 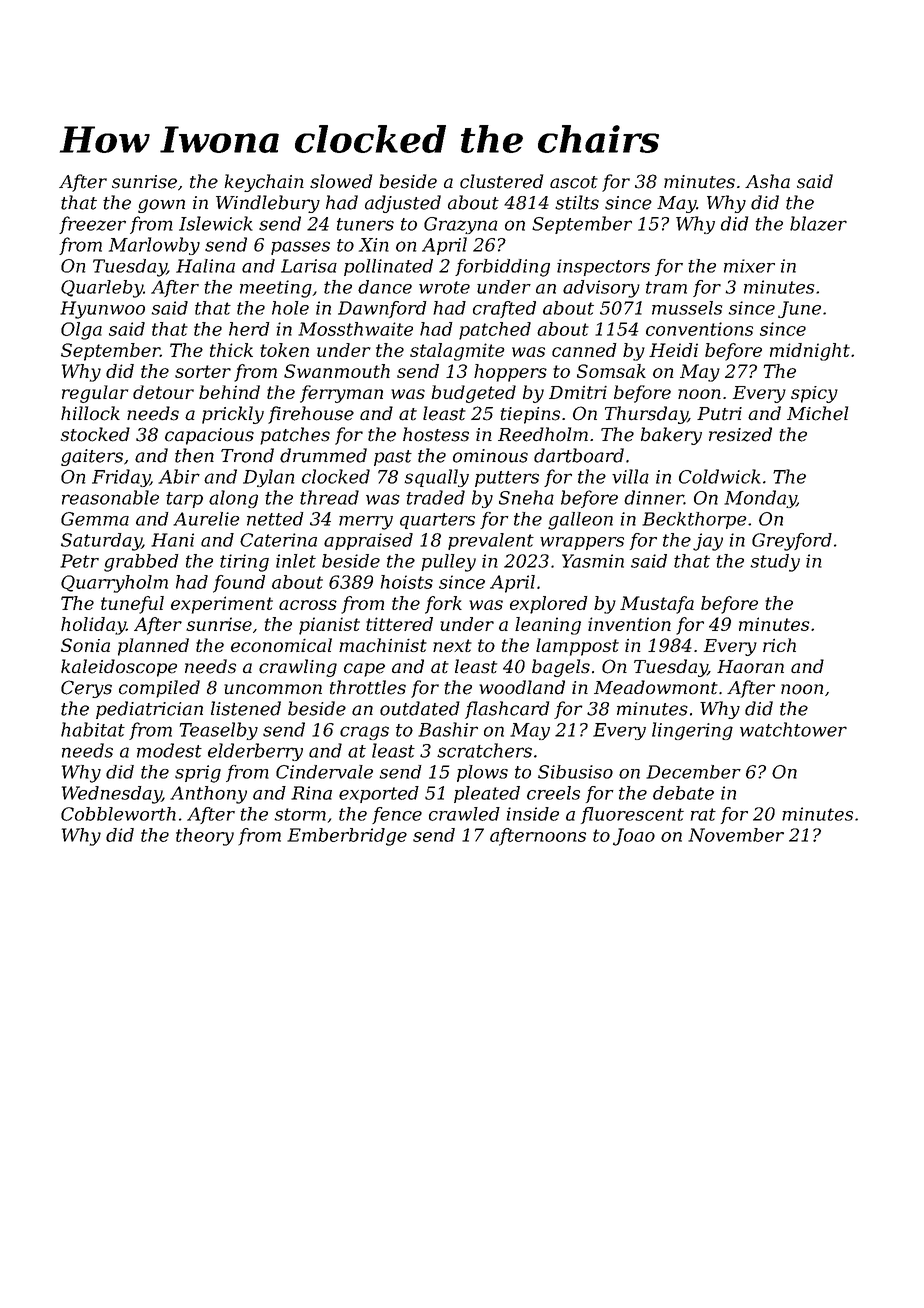 What do you see at coordinates (814, 394) in the document?
I see `spicy` at bounding box center [814, 394].
